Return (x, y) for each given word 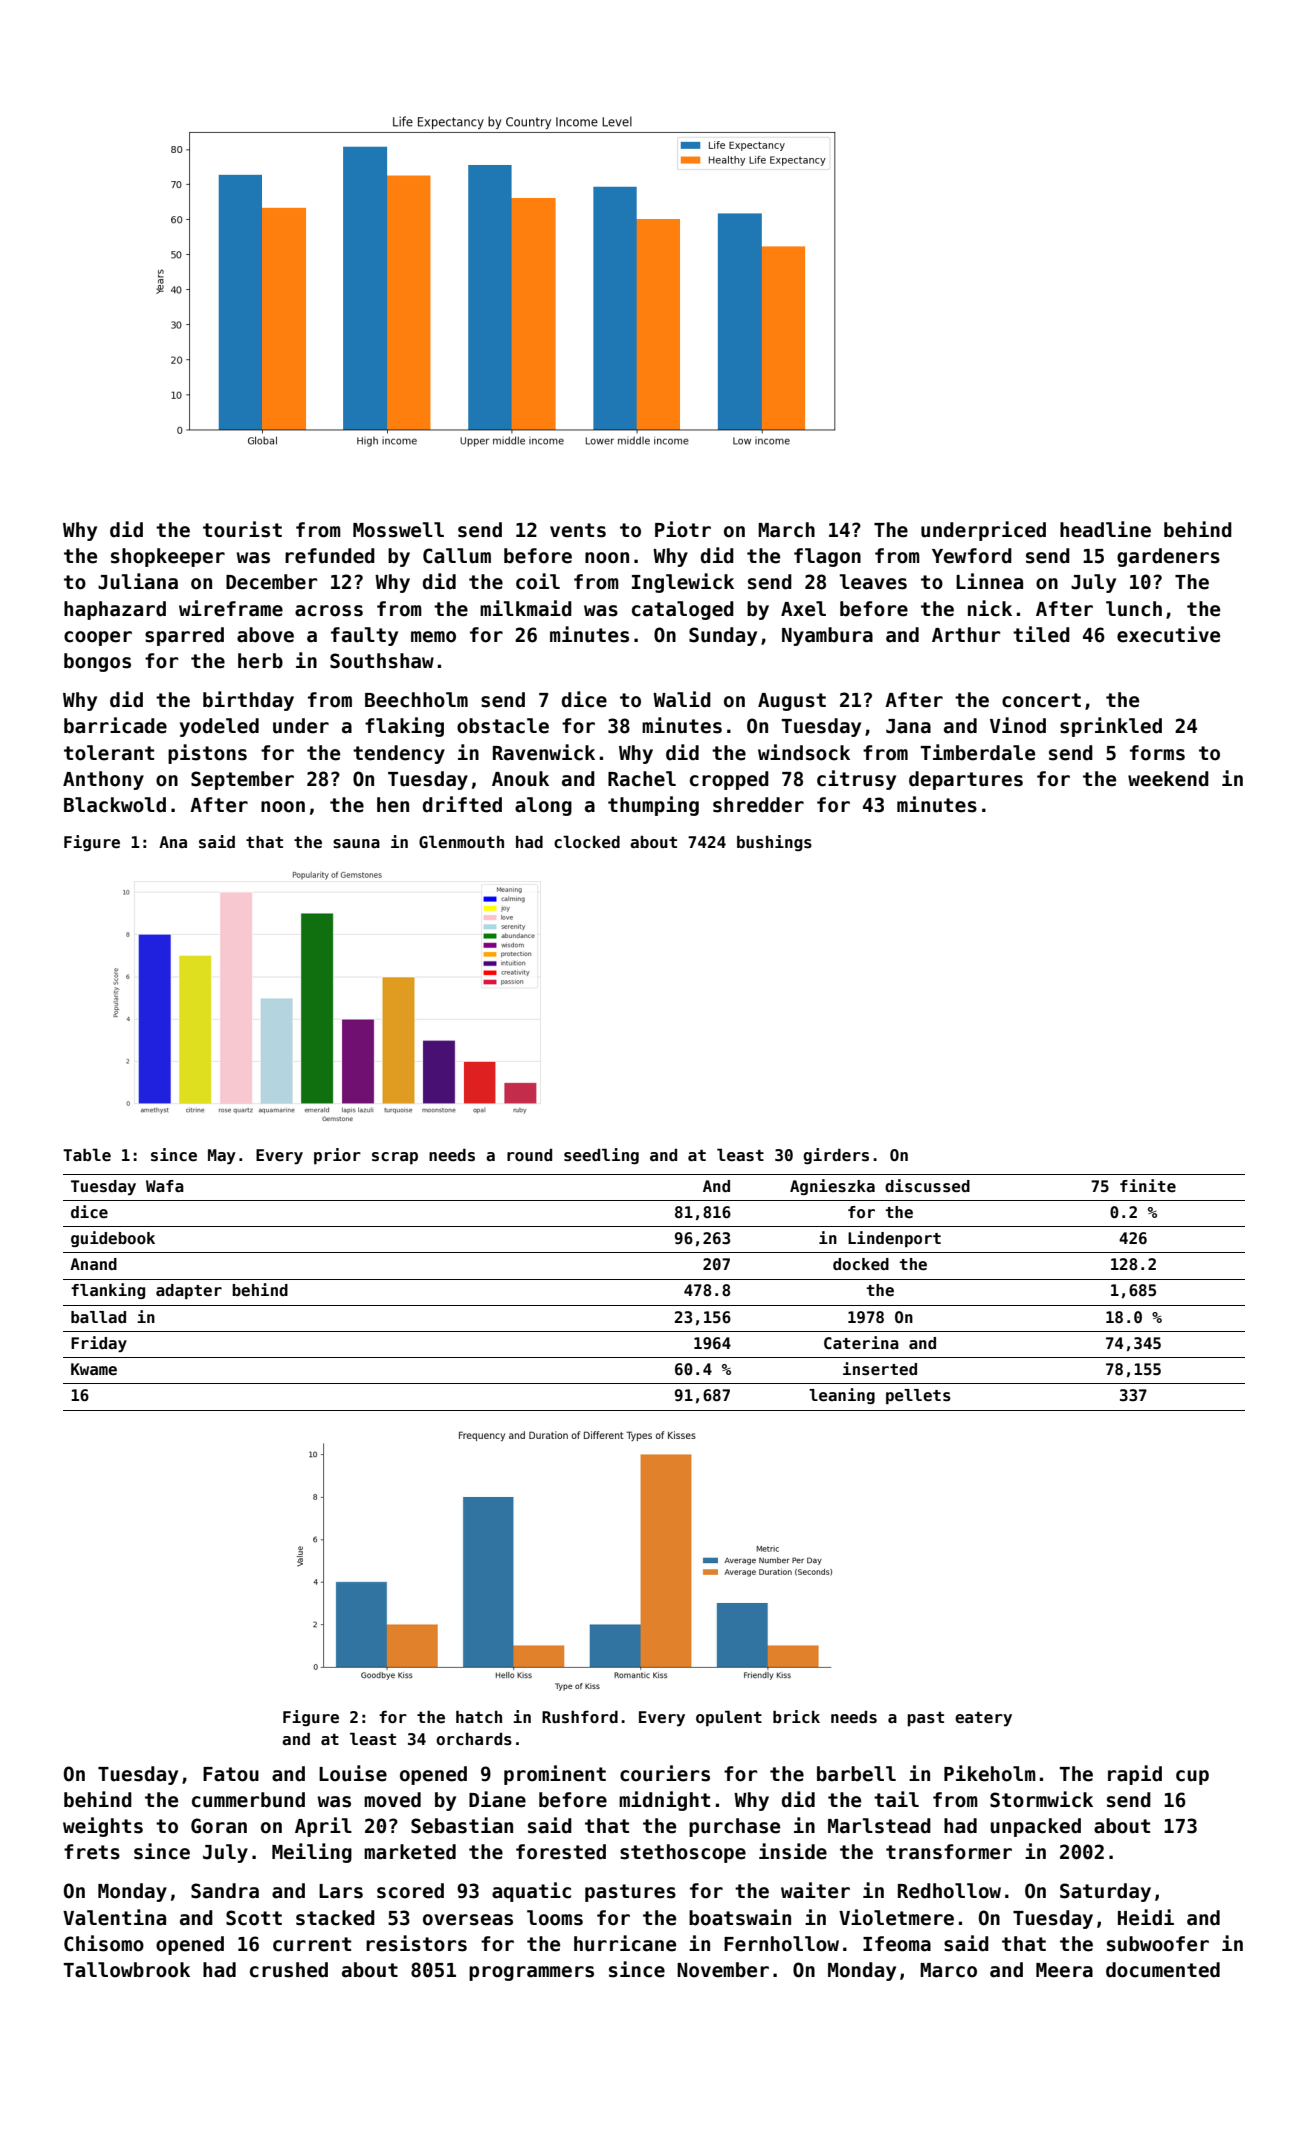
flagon (827, 557)
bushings (774, 843)
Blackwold (115, 805)
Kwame (94, 1369)
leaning (842, 1396)
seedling (601, 1156)
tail (896, 1799)
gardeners (1168, 557)
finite (1148, 1186)
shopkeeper (168, 557)
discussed (927, 1186)
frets (92, 1852)
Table (87, 1154)
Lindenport (894, 1239)
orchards (474, 1739)
